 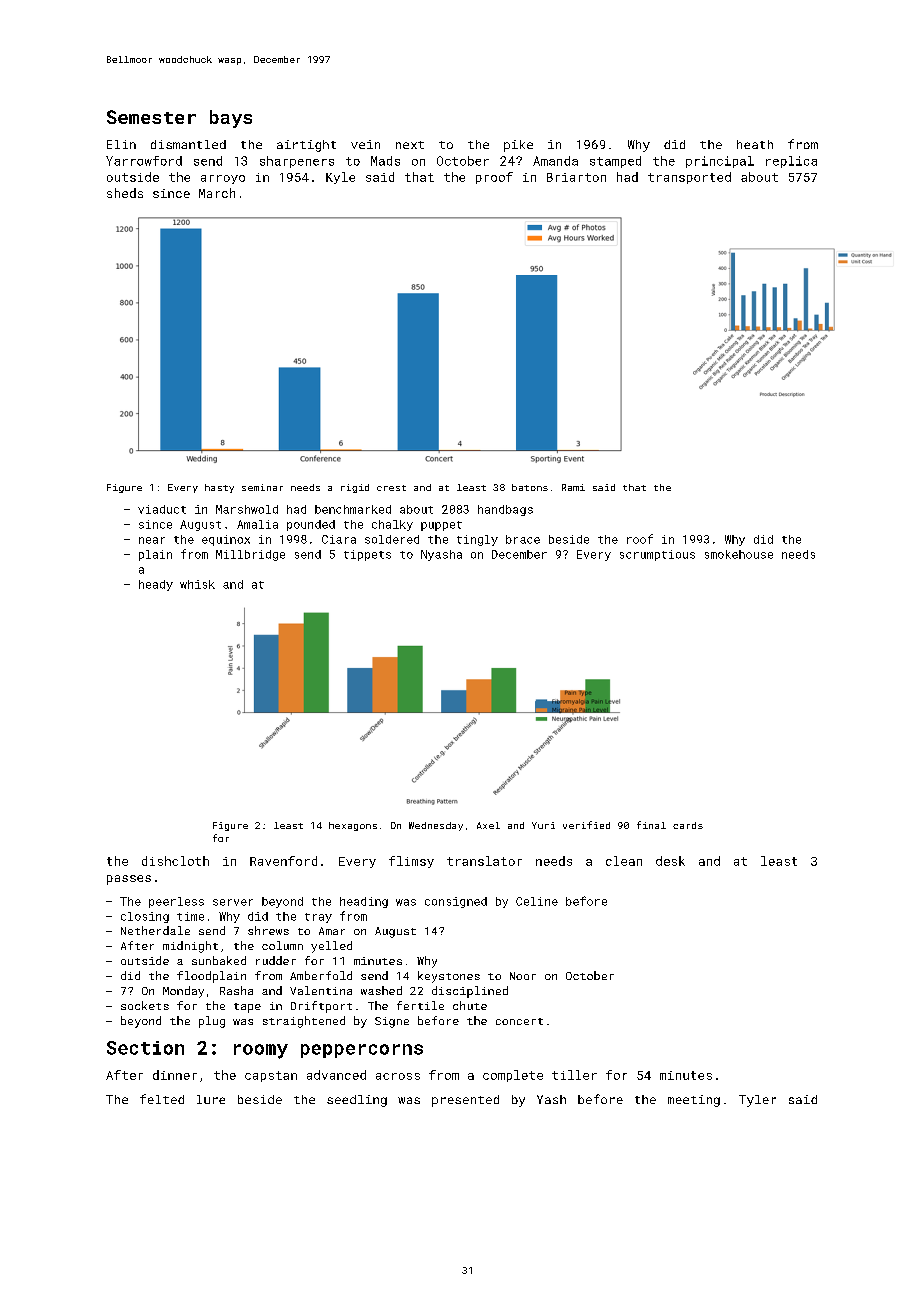 What do you see at coordinates (757, 1101) in the screenshot?
I see `Tyler` at bounding box center [757, 1101].
